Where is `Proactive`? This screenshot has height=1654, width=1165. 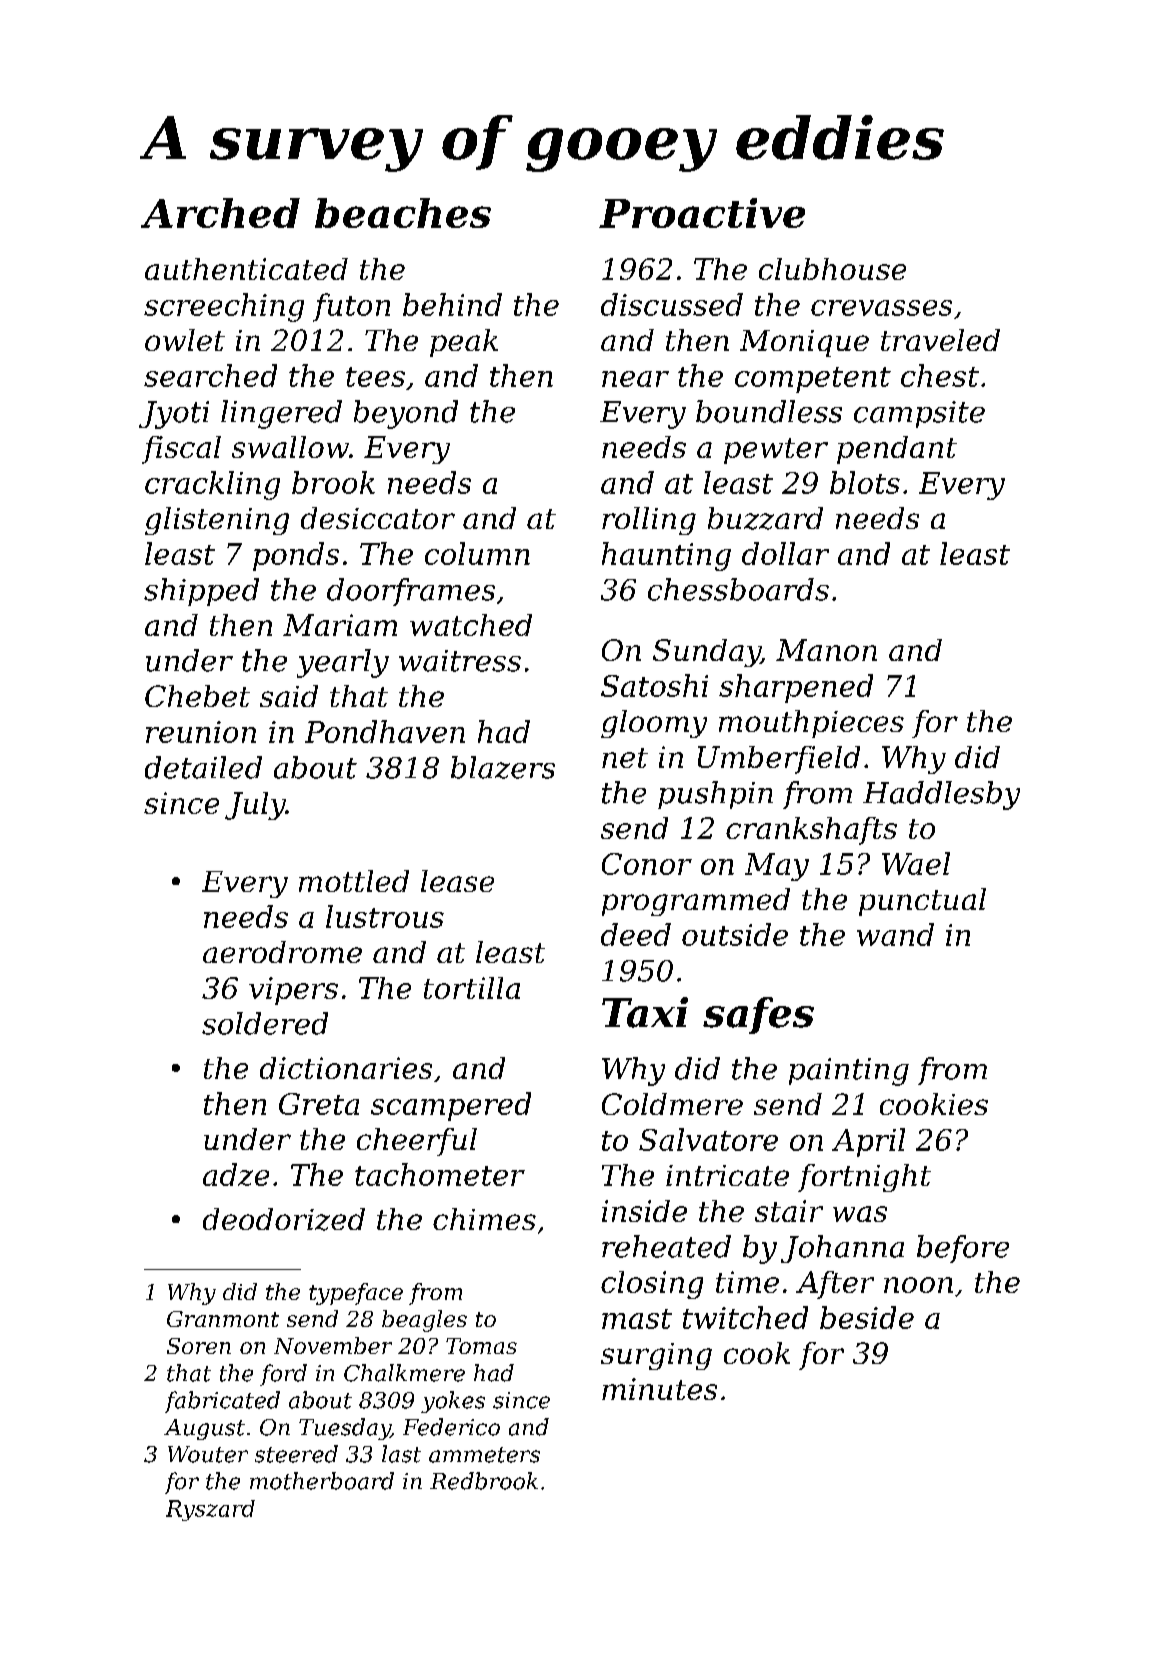 Proactive is located at coordinates (702, 213).
